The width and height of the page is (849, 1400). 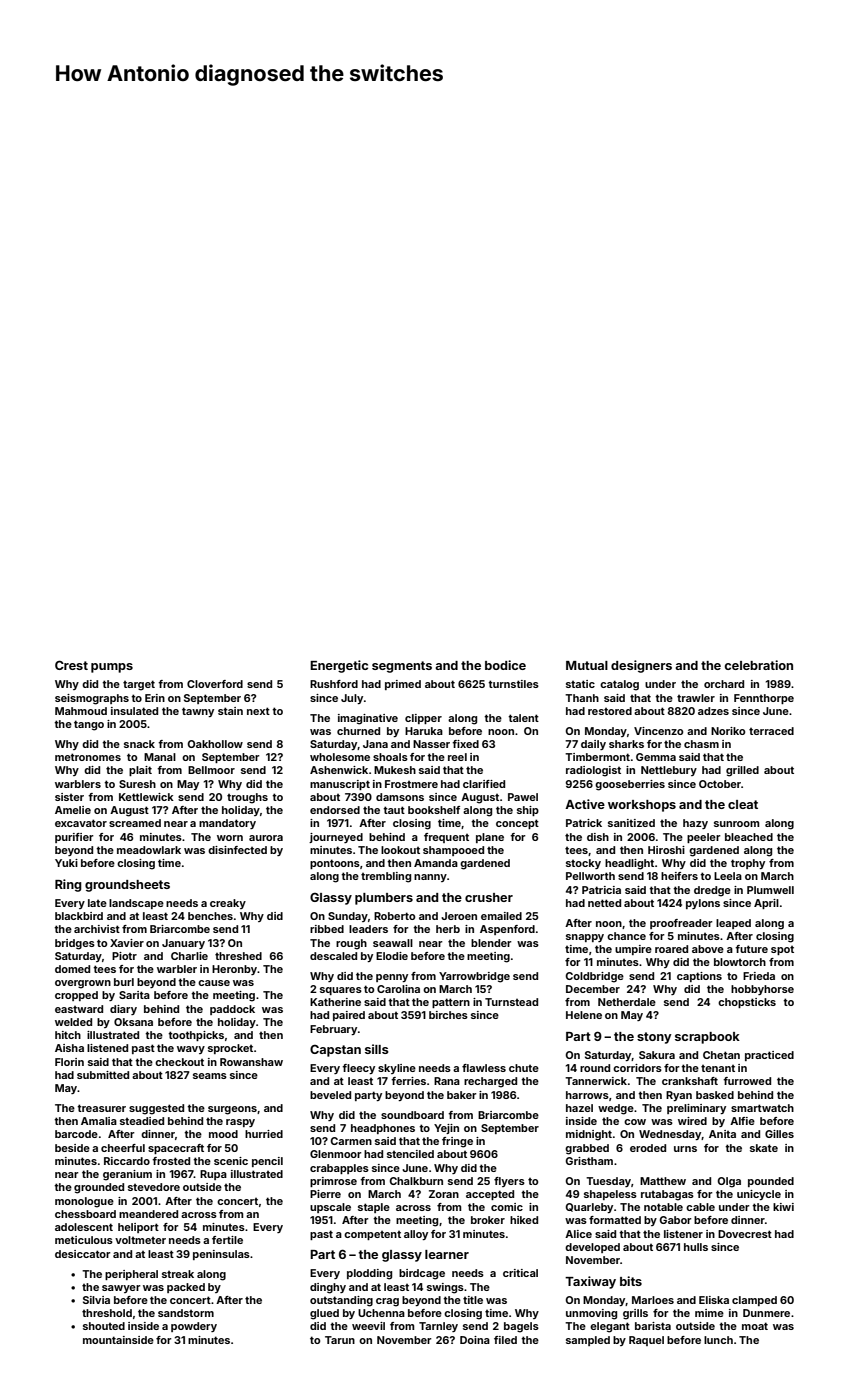 I want to click on Ashenwick, so click(x=339, y=770).
